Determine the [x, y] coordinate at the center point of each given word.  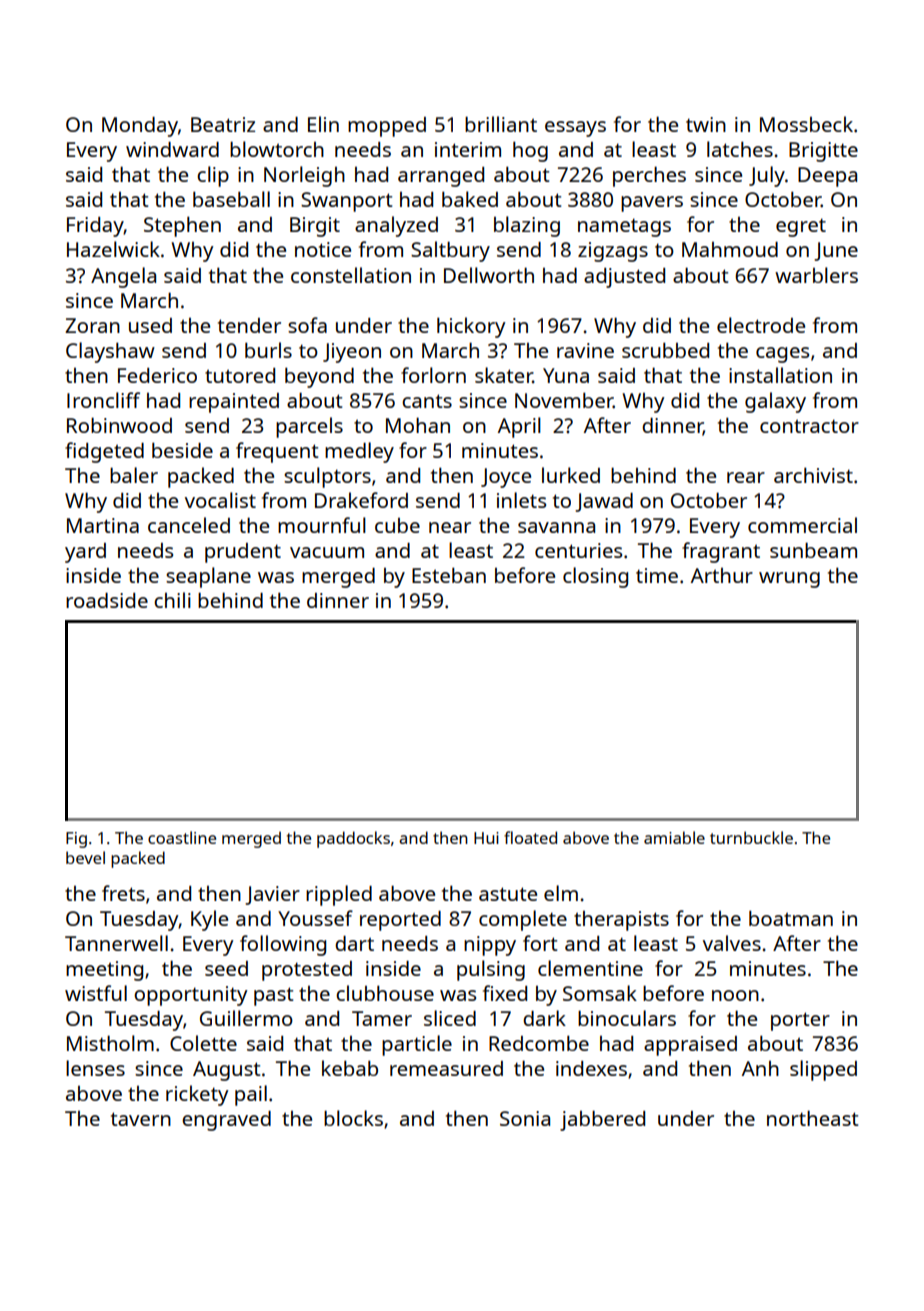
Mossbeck [806, 124]
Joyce [506, 478]
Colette [203, 1043]
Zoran [92, 325]
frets [123, 893]
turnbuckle [751, 837]
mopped [387, 127]
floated [530, 837]
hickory [471, 327]
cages [782, 355]
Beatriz [223, 124]
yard [85, 553]
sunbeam [813, 550]
